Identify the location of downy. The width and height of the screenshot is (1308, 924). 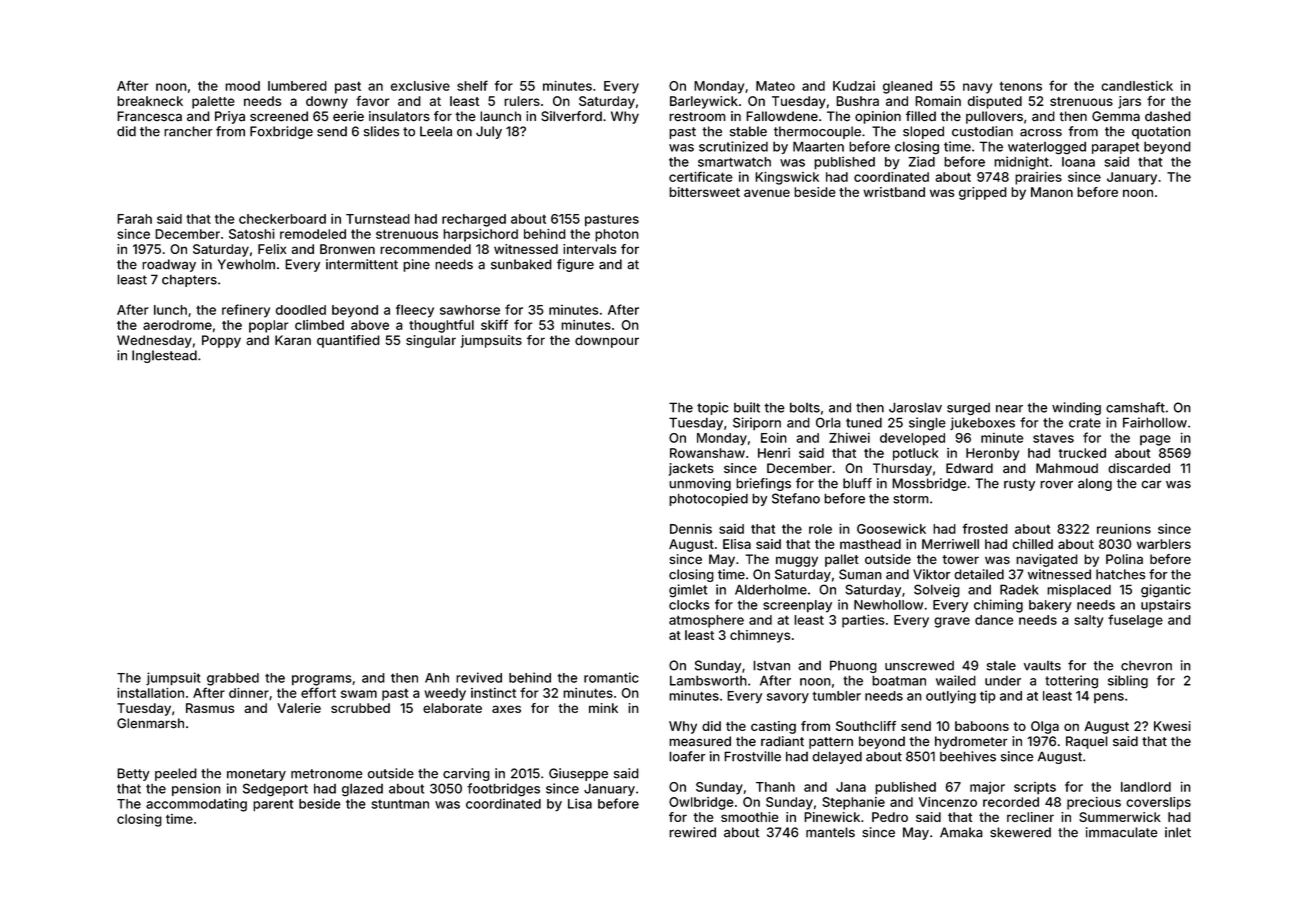
(327, 102).
